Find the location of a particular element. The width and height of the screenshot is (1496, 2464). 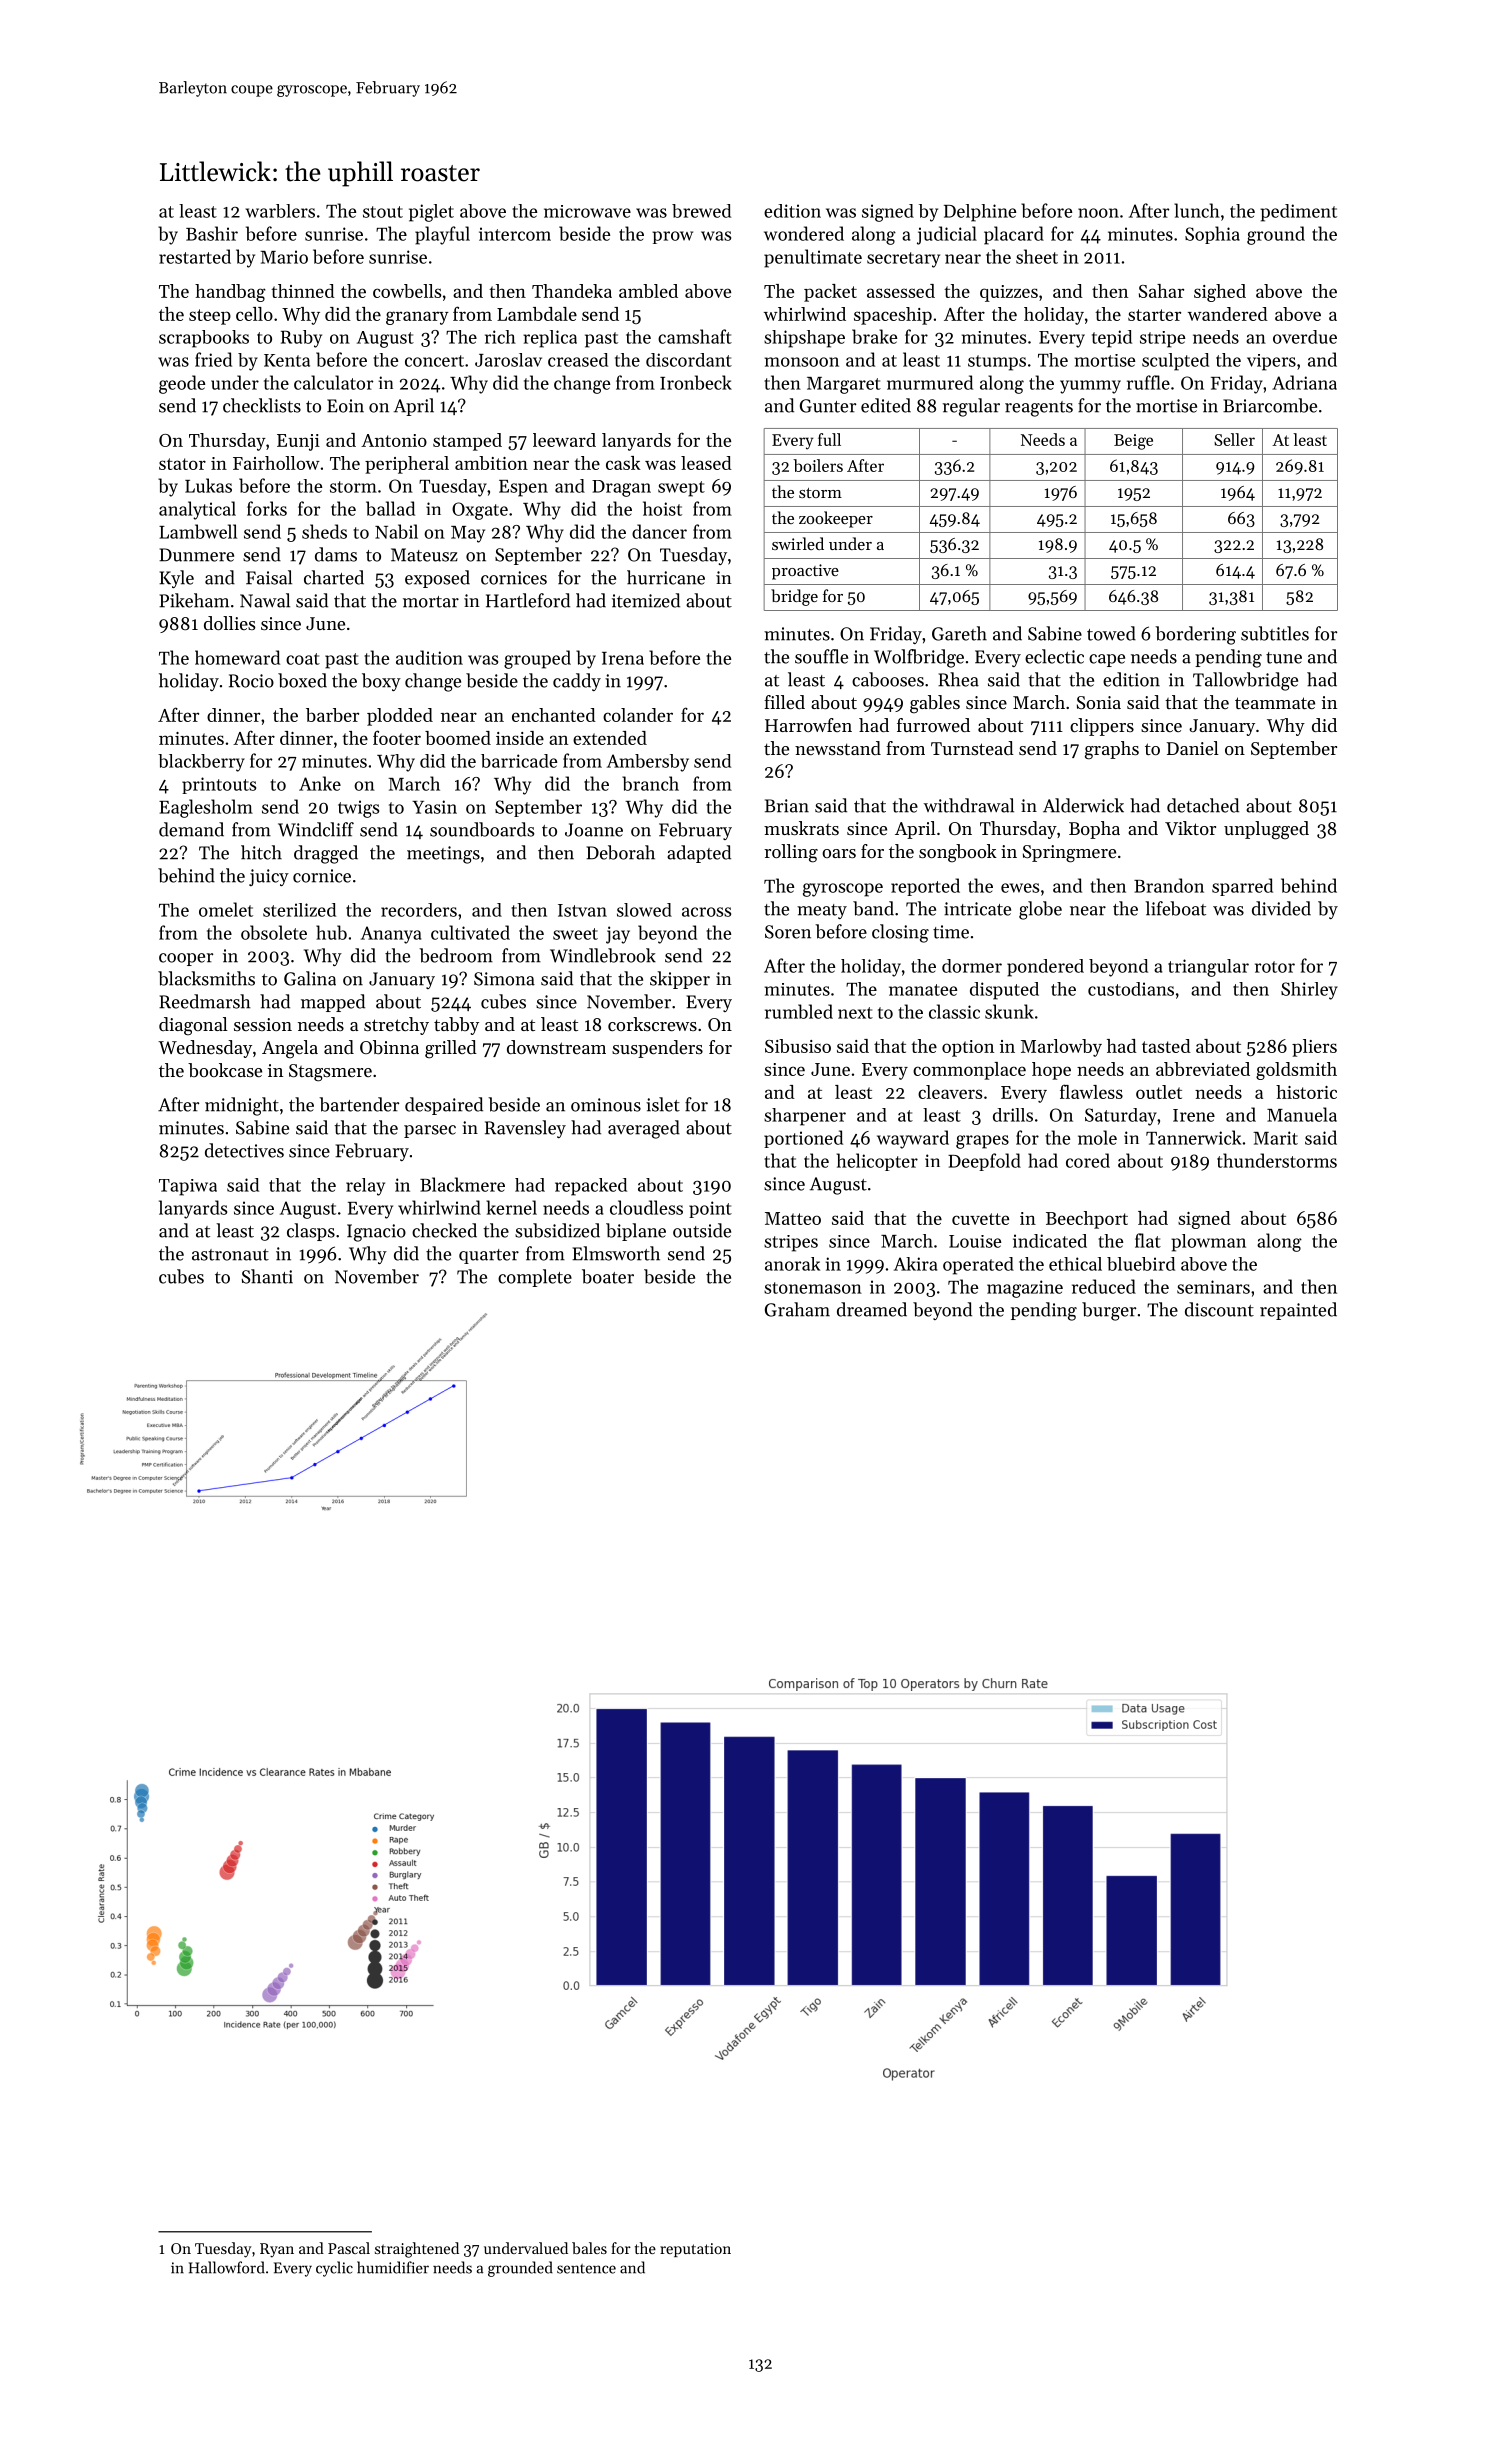

Shanti is located at coordinates (267, 1276).
